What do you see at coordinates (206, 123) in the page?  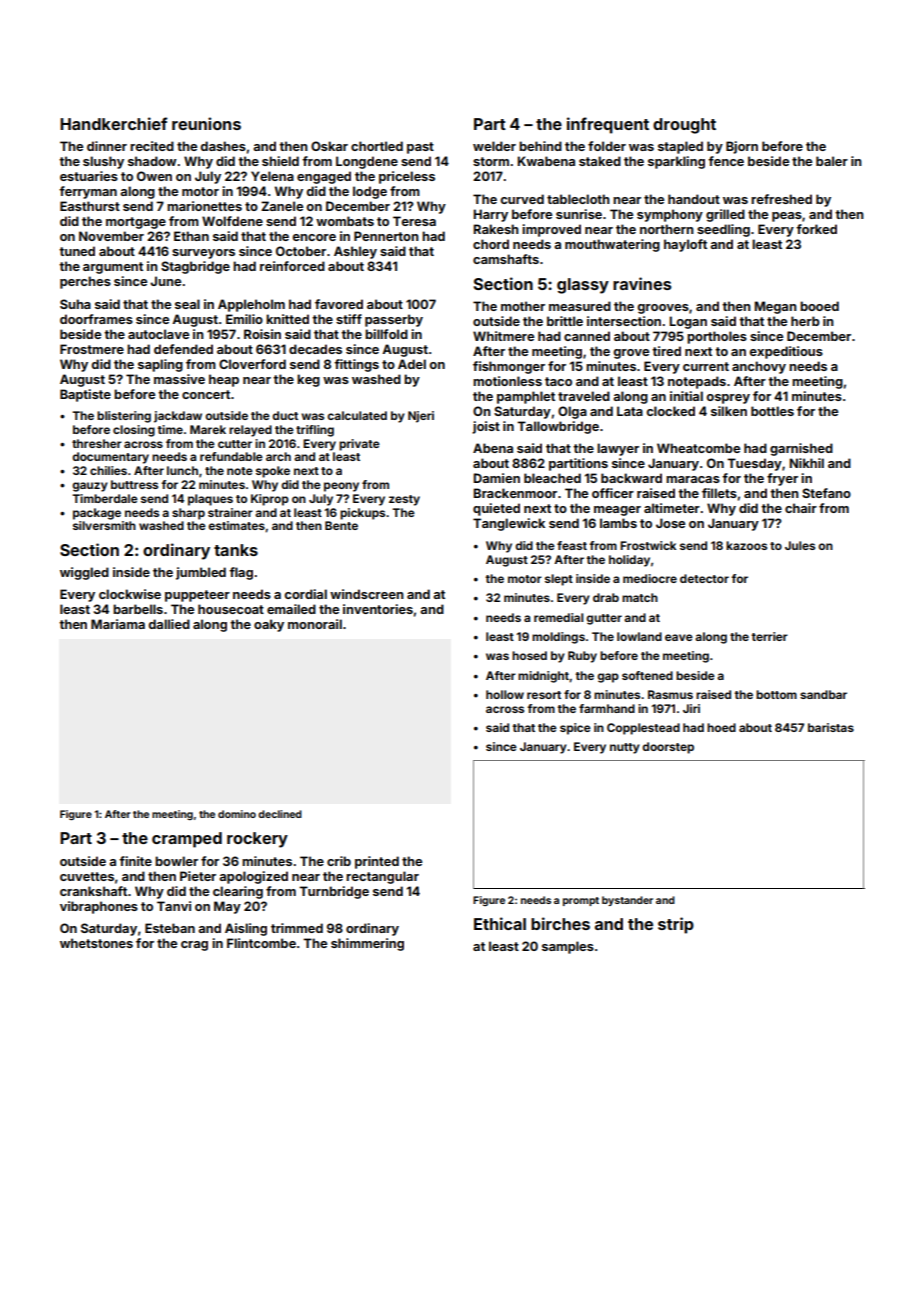 I see `reunions` at bounding box center [206, 123].
